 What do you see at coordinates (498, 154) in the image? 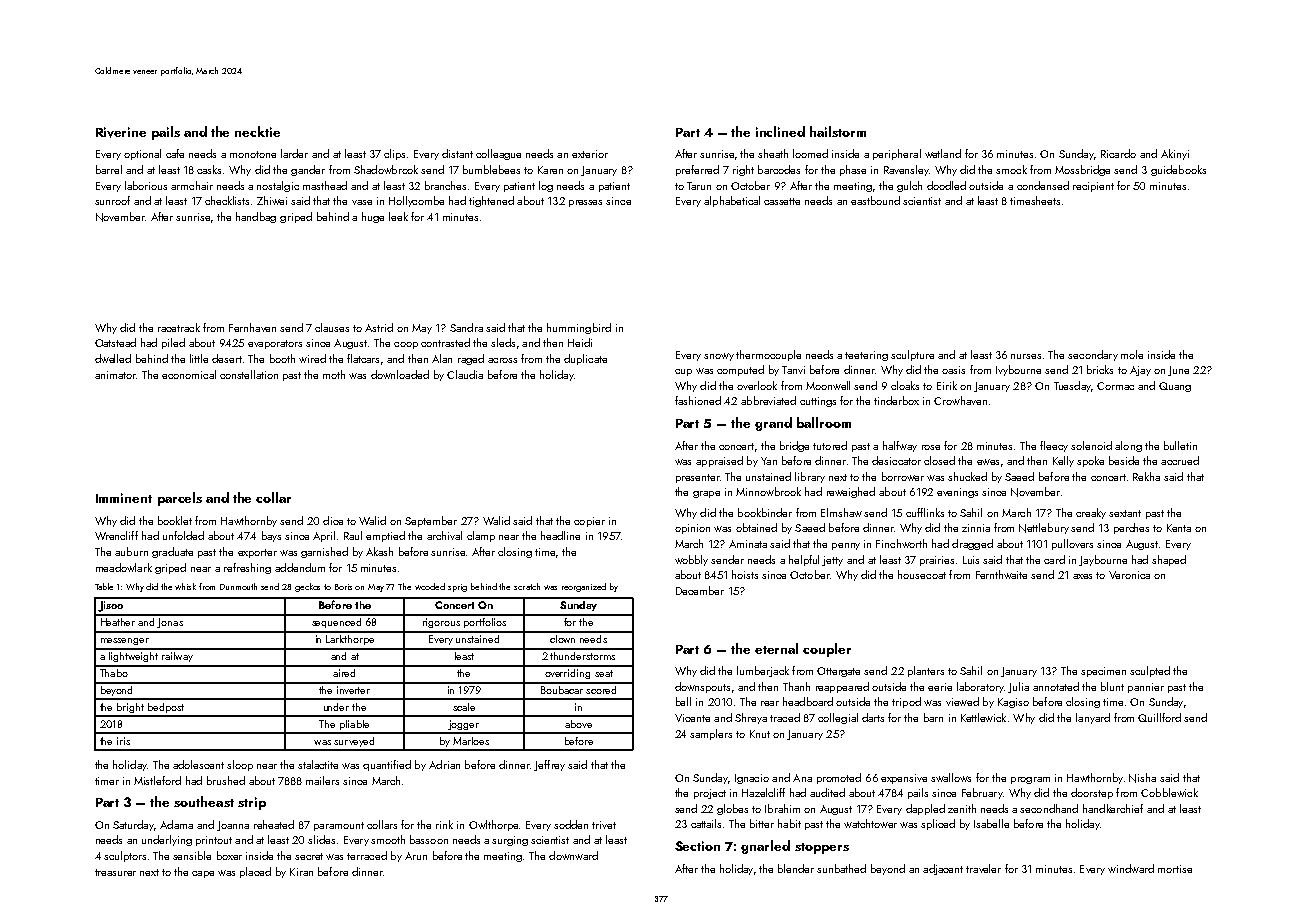
I see `colleague` at bounding box center [498, 154].
